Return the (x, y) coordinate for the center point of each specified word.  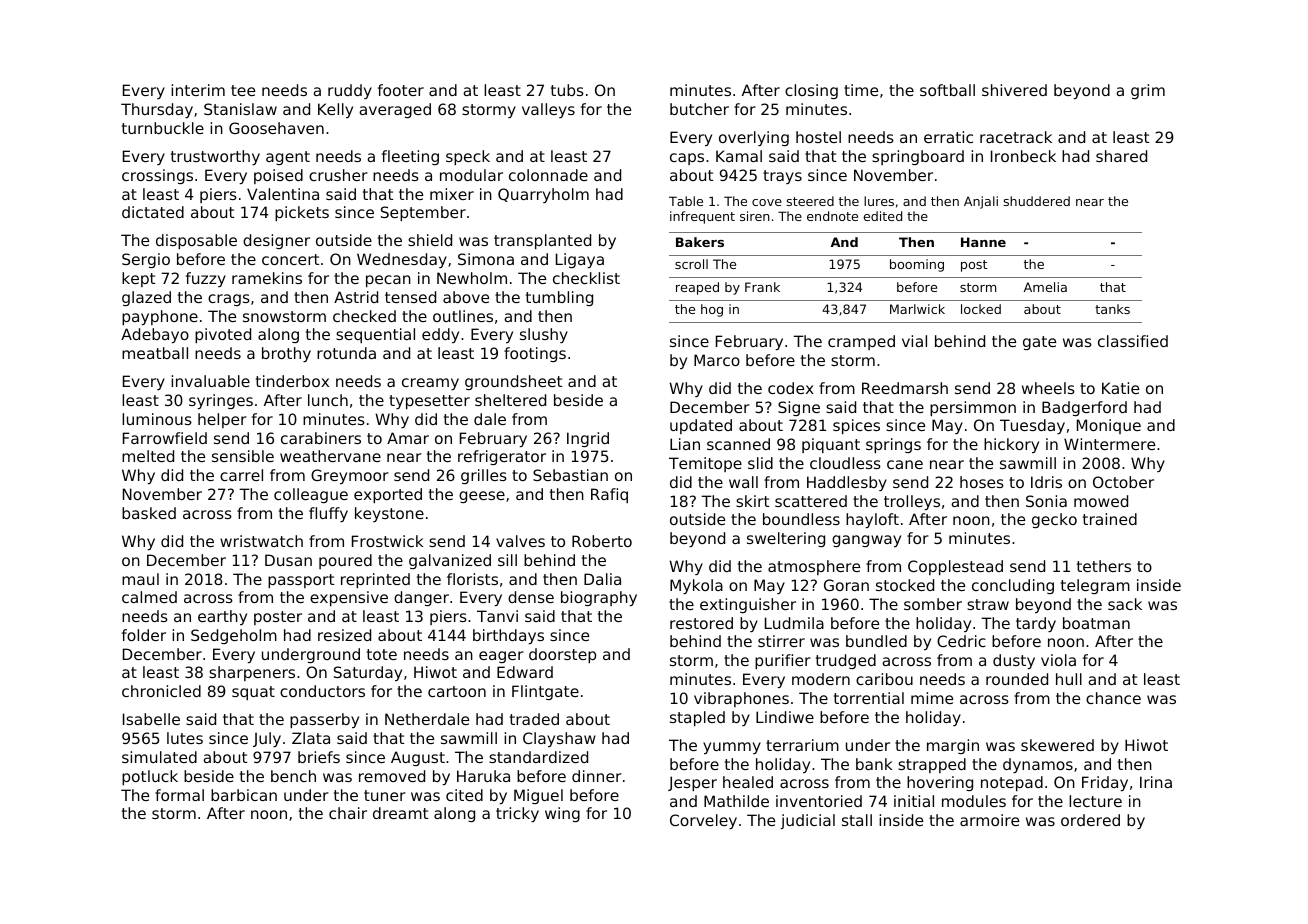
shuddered (1037, 201)
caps (687, 159)
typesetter (429, 402)
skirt (752, 501)
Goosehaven (276, 128)
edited (882, 216)
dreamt (400, 813)
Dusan (288, 560)
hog (712, 310)
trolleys (912, 502)
